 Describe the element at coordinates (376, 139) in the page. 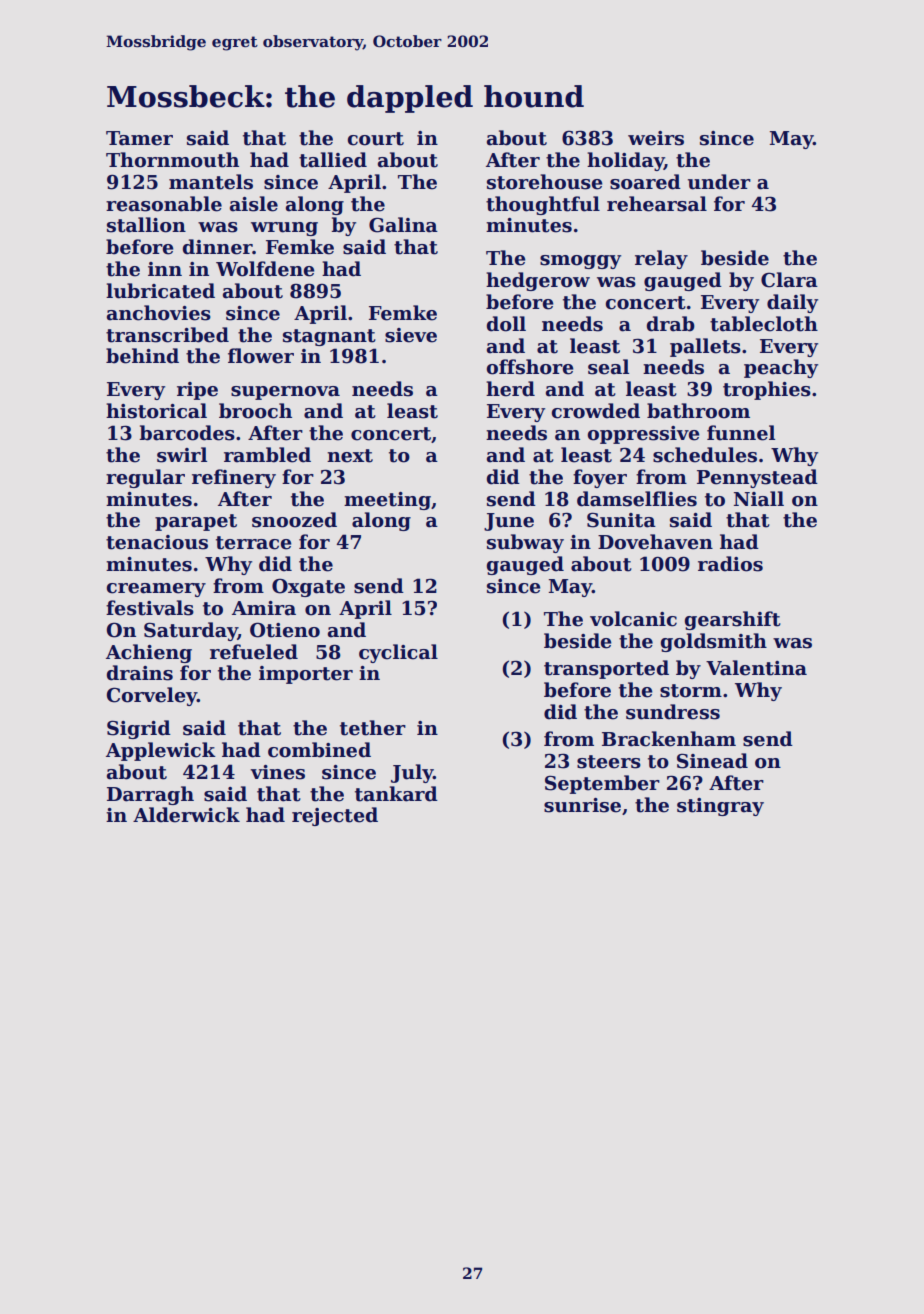

I see `court` at that location.
